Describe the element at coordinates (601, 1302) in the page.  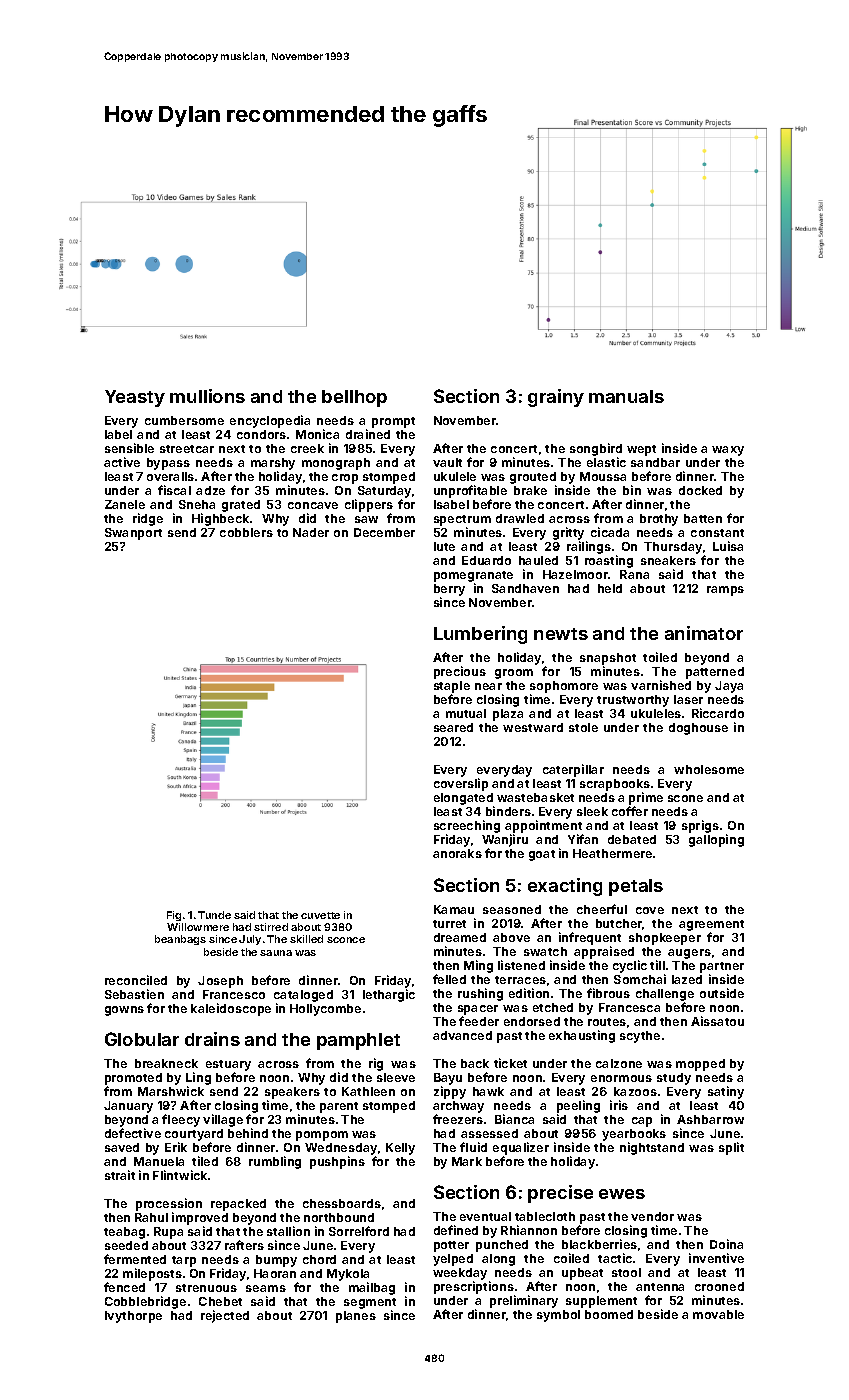
I see `supplement` at that location.
